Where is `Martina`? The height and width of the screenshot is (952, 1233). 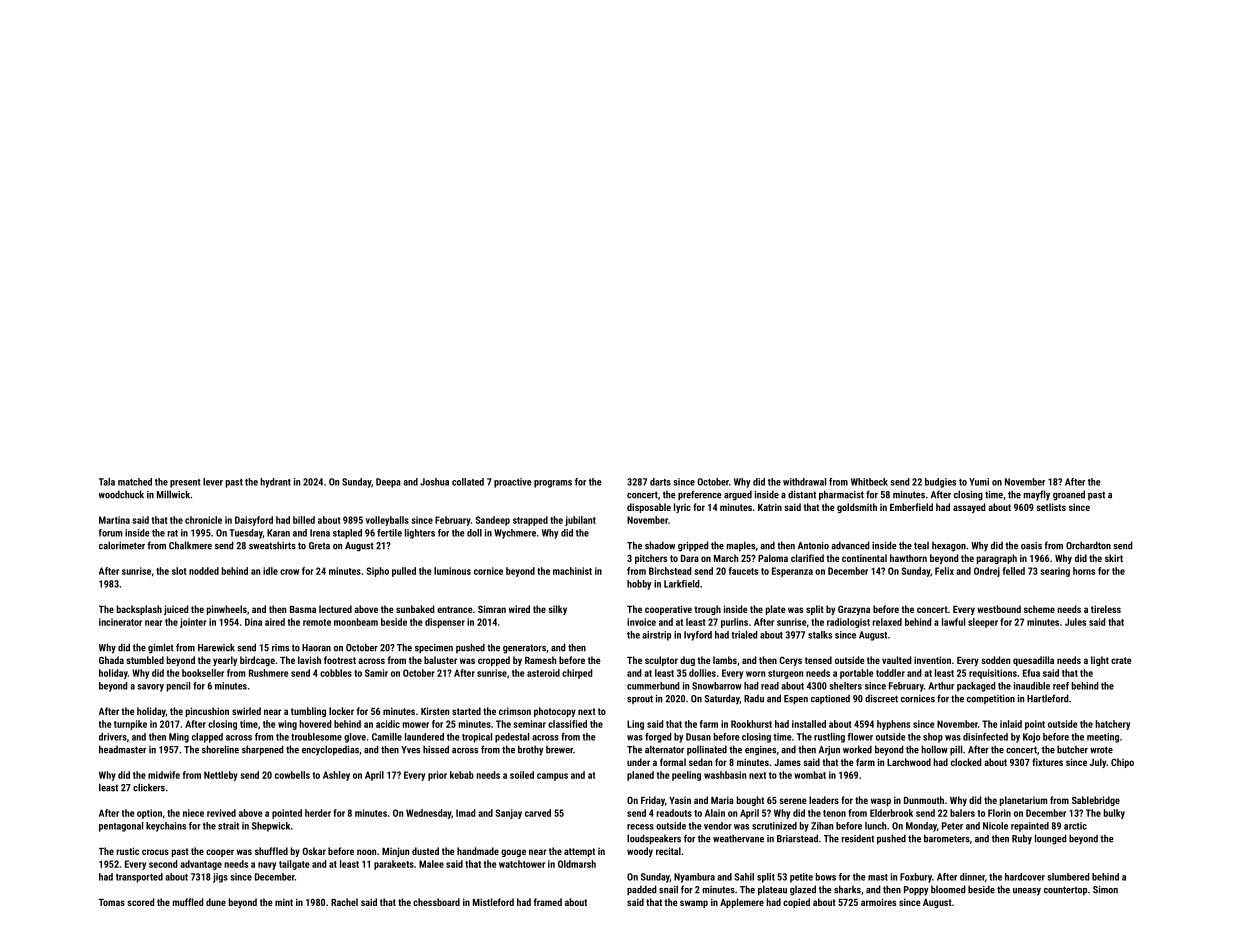
Martina is located at coordinates (114, 520).
